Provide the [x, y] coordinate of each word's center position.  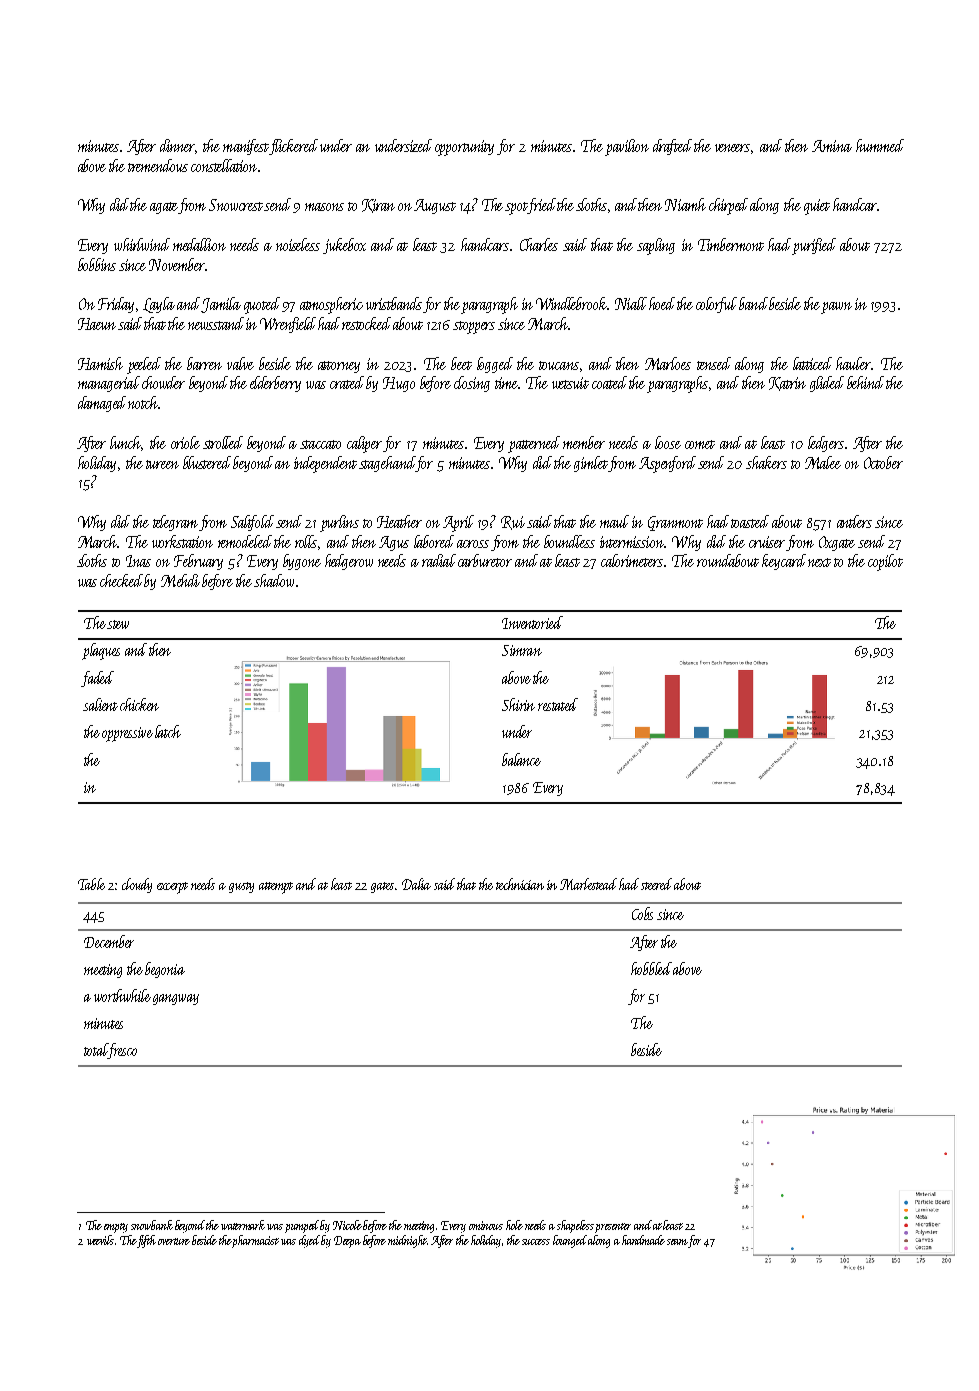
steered [656, 884]
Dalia [416, 884]
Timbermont [731, 244]
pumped [303, 1226]
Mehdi [180, 580]
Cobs [642, 913]
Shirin [518, 704]
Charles [539, 244]
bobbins [97, 264]
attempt [276, 888]
